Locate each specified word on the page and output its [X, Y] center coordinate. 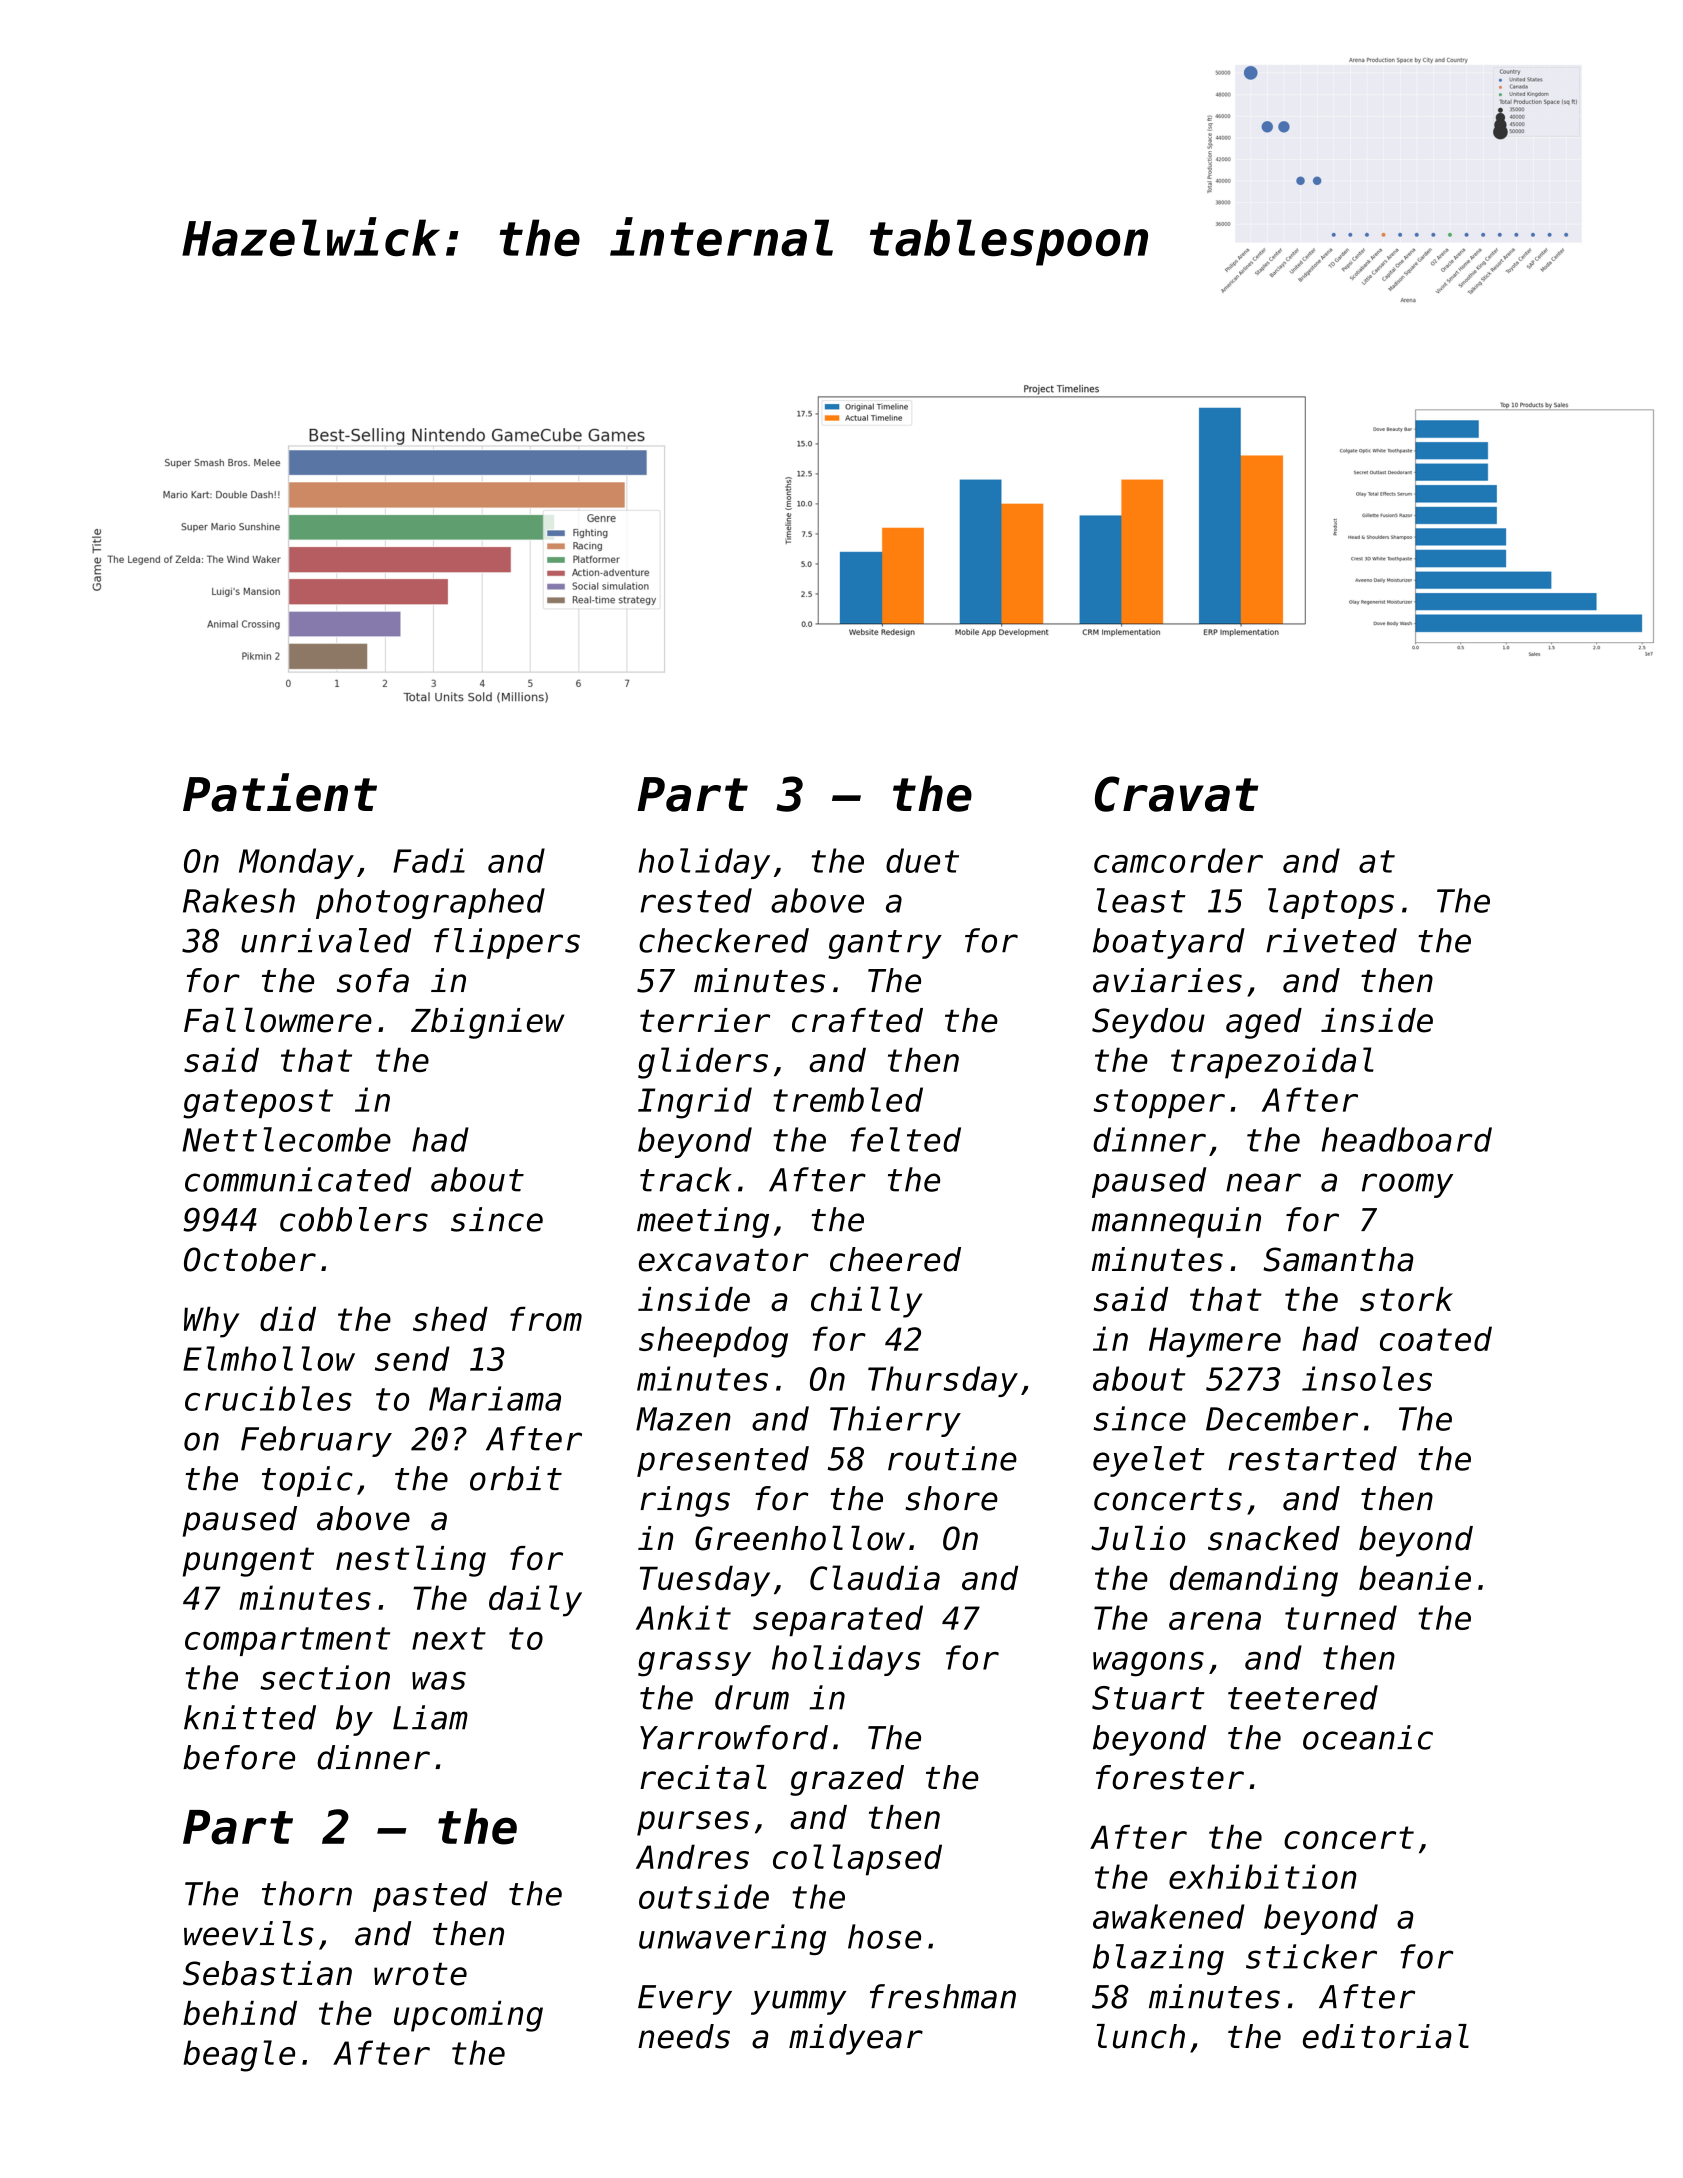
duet [922, 860]
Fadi [429, 860]
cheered [895, 1259]
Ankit [683, 1617]
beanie [1415, 1578]
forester [1170, 1777]
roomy [1407, 1185]
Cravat [1176, 794]
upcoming [468, 2016]
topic [307, 1481]
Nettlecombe [286, 1139]
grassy [694, 1664]
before [239, 1757]
